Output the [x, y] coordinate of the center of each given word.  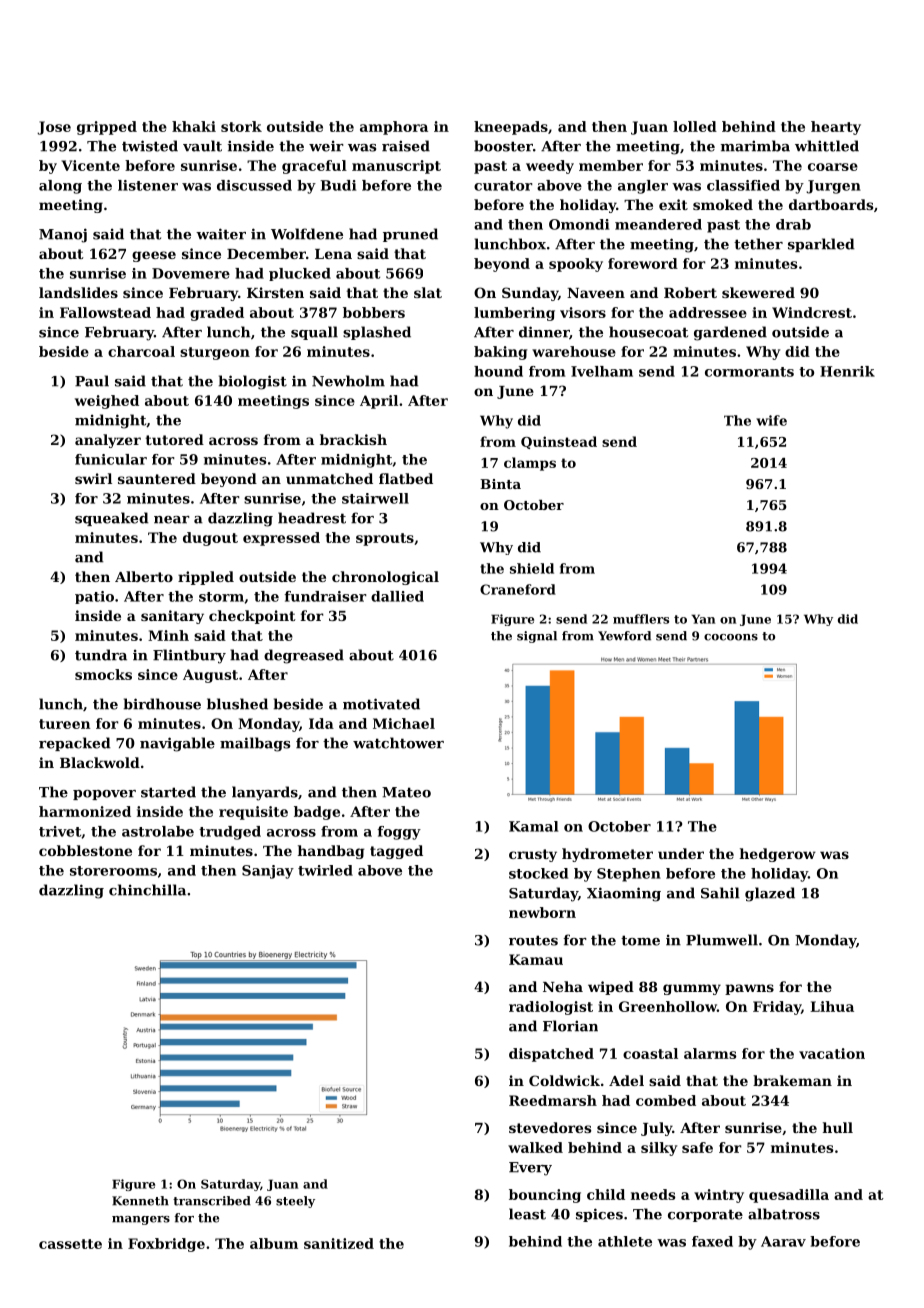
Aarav [783, 1241]
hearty [836, 128]
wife [771, 420]
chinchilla [147, 890]
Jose [54, 128]
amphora [394, 128]
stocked [538, 873]
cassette [70, 1244]
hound [498, 371]
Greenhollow [668, 1006]
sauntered [157, 478]
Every [530, 1169]
